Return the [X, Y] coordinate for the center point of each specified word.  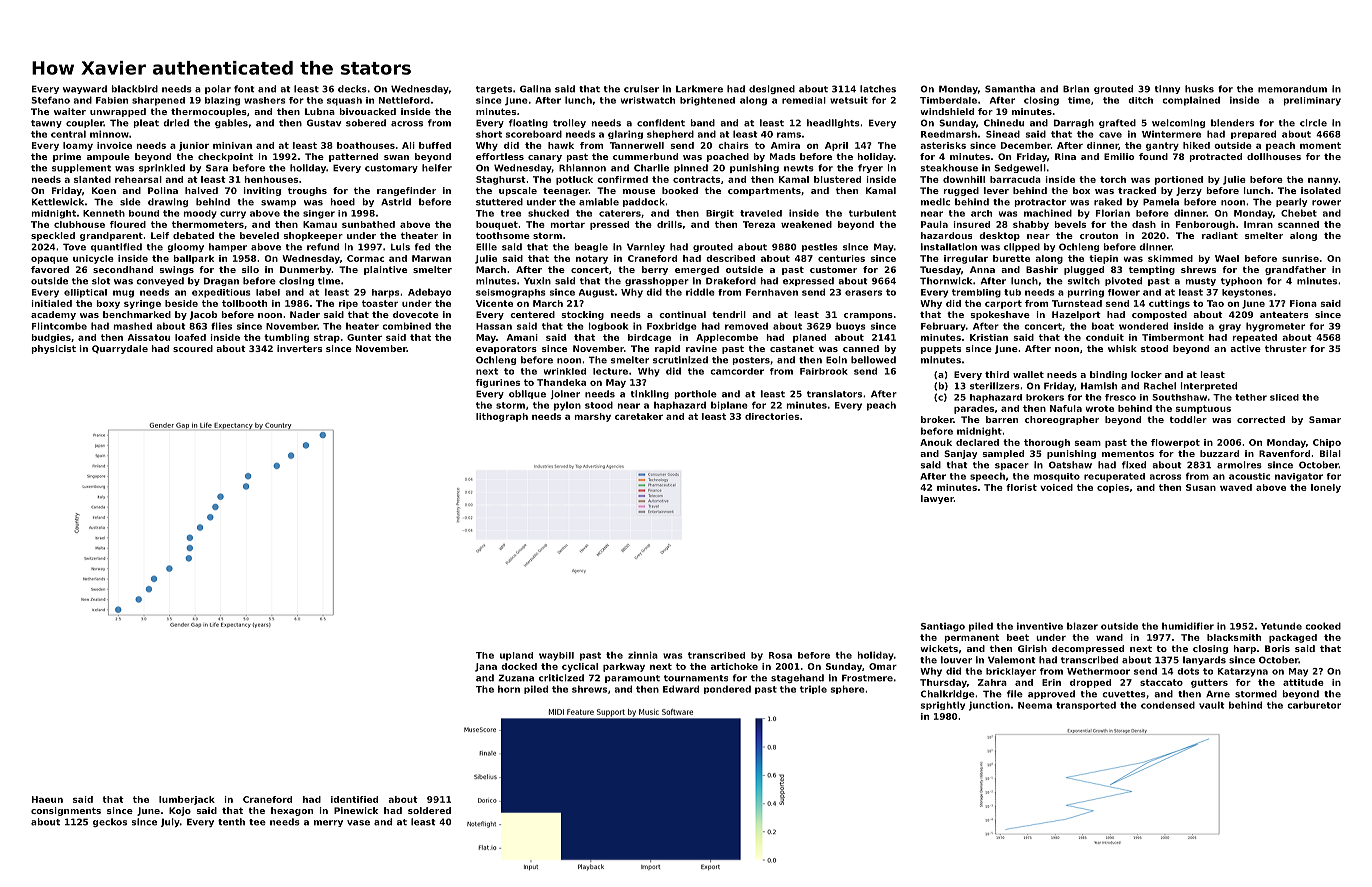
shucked [548, 213]
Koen [104, 190]
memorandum [1292, 89]
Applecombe [727, 338]
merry [328, 823]
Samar [1325, 419]
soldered [429, 810]
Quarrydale [120, 349]
